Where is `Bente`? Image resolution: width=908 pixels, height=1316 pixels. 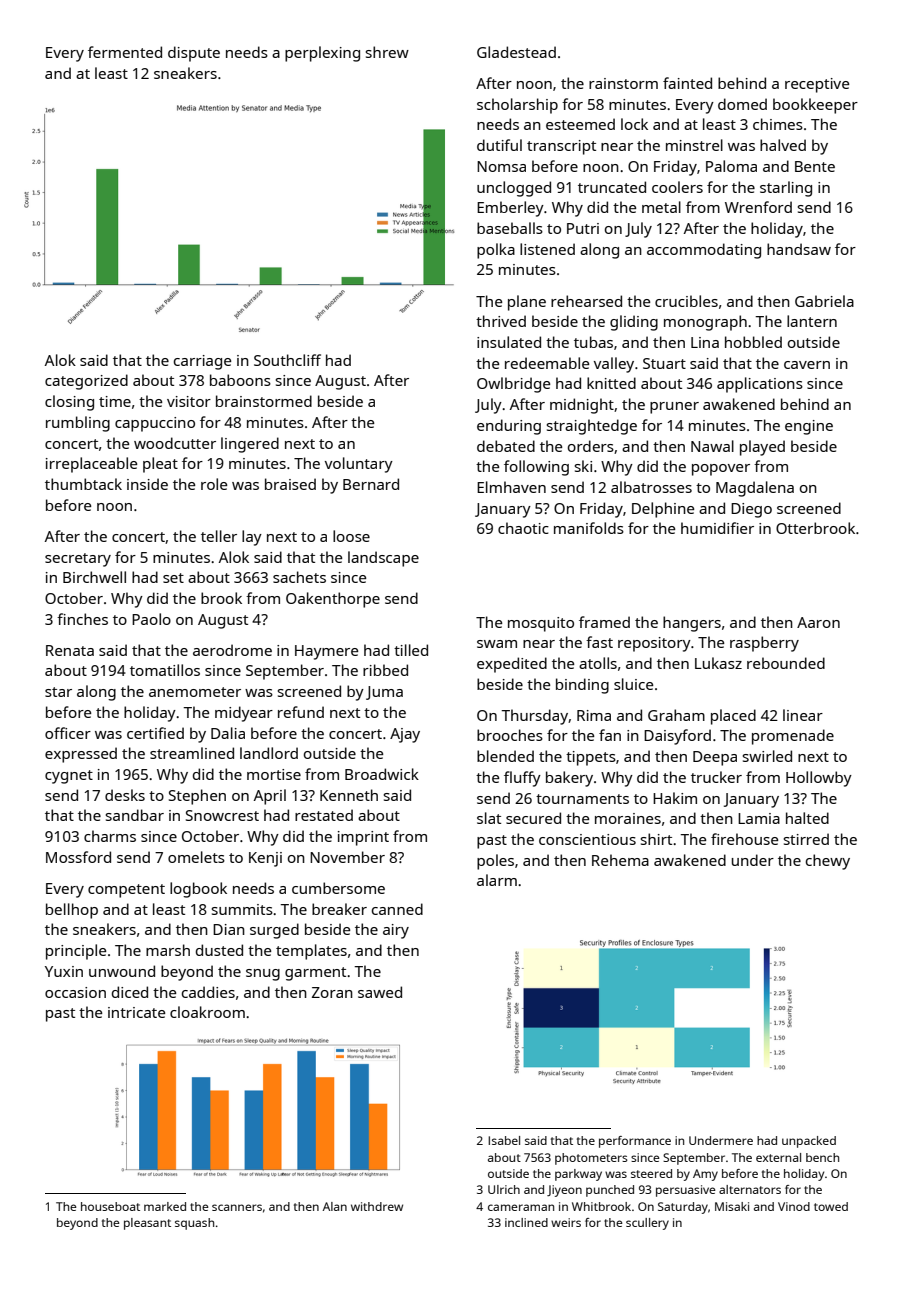
Bente is located at coordinates (815, 166).
